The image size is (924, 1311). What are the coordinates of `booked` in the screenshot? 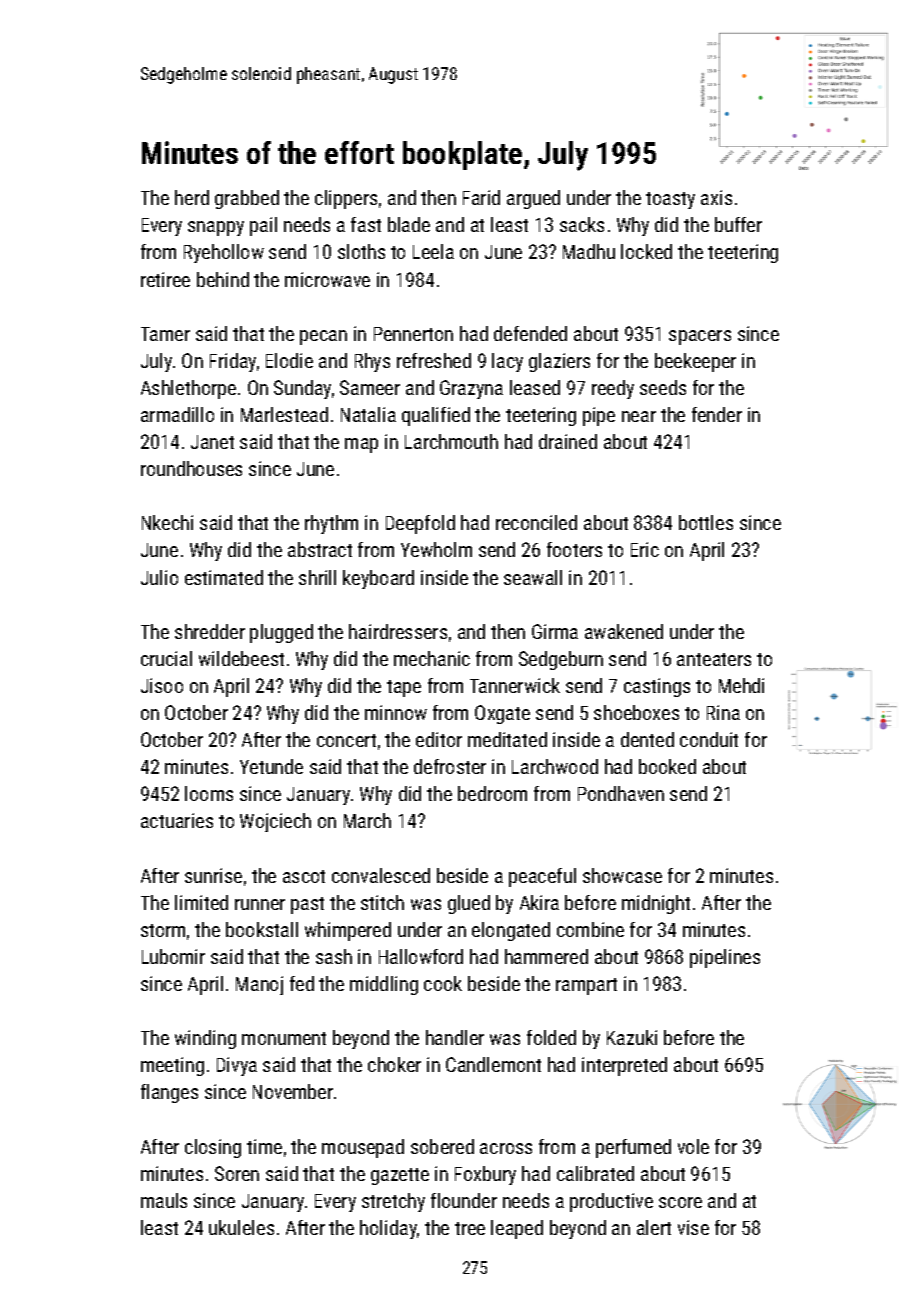 It's located at (667, 766).
